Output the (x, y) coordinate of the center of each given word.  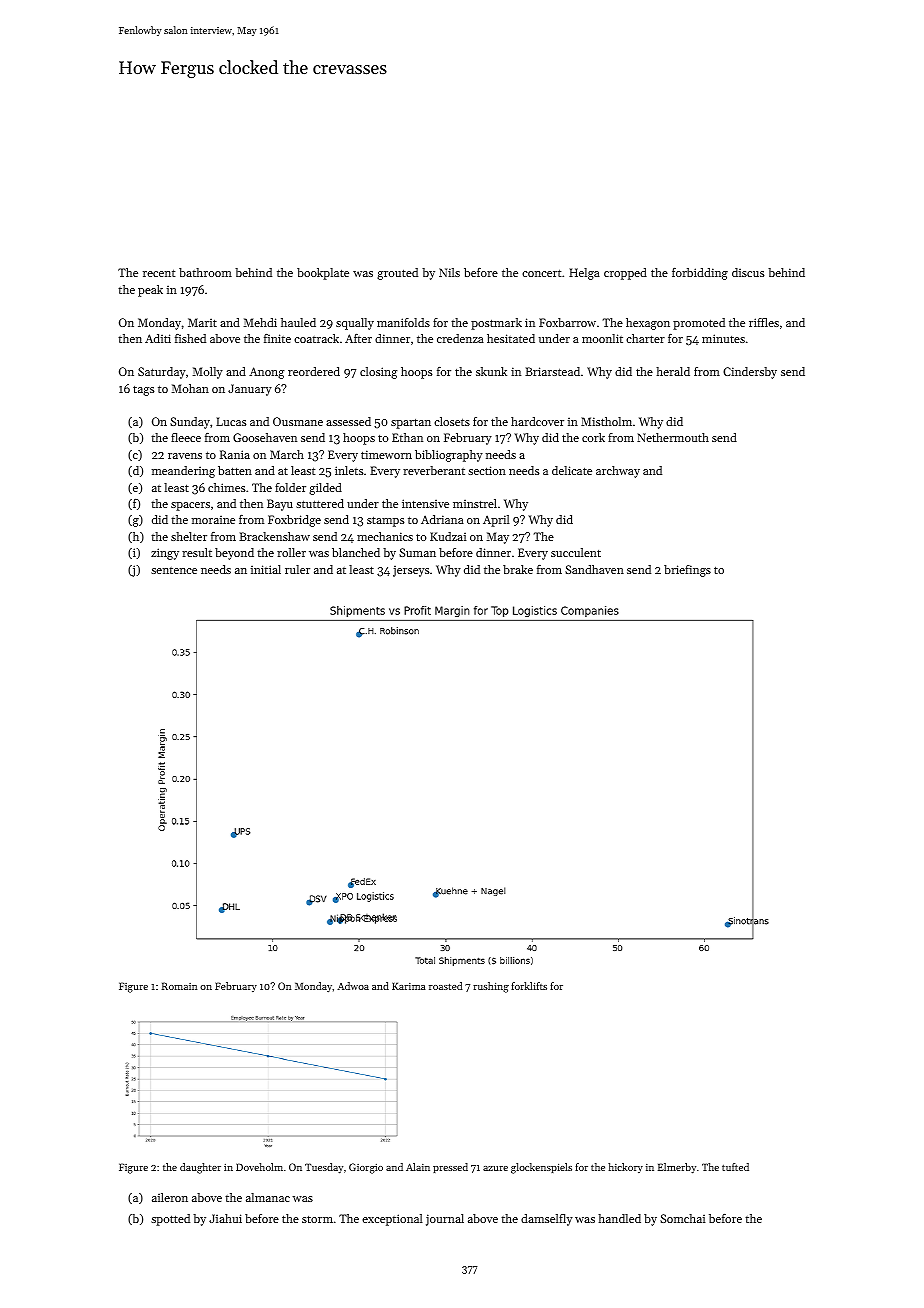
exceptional (392, 1220)
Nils (449, 272)
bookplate (323, 274)
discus (748, 272)
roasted (445, 986)
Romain (179, 986)
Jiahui (225, 1218)
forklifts (529, 986)
